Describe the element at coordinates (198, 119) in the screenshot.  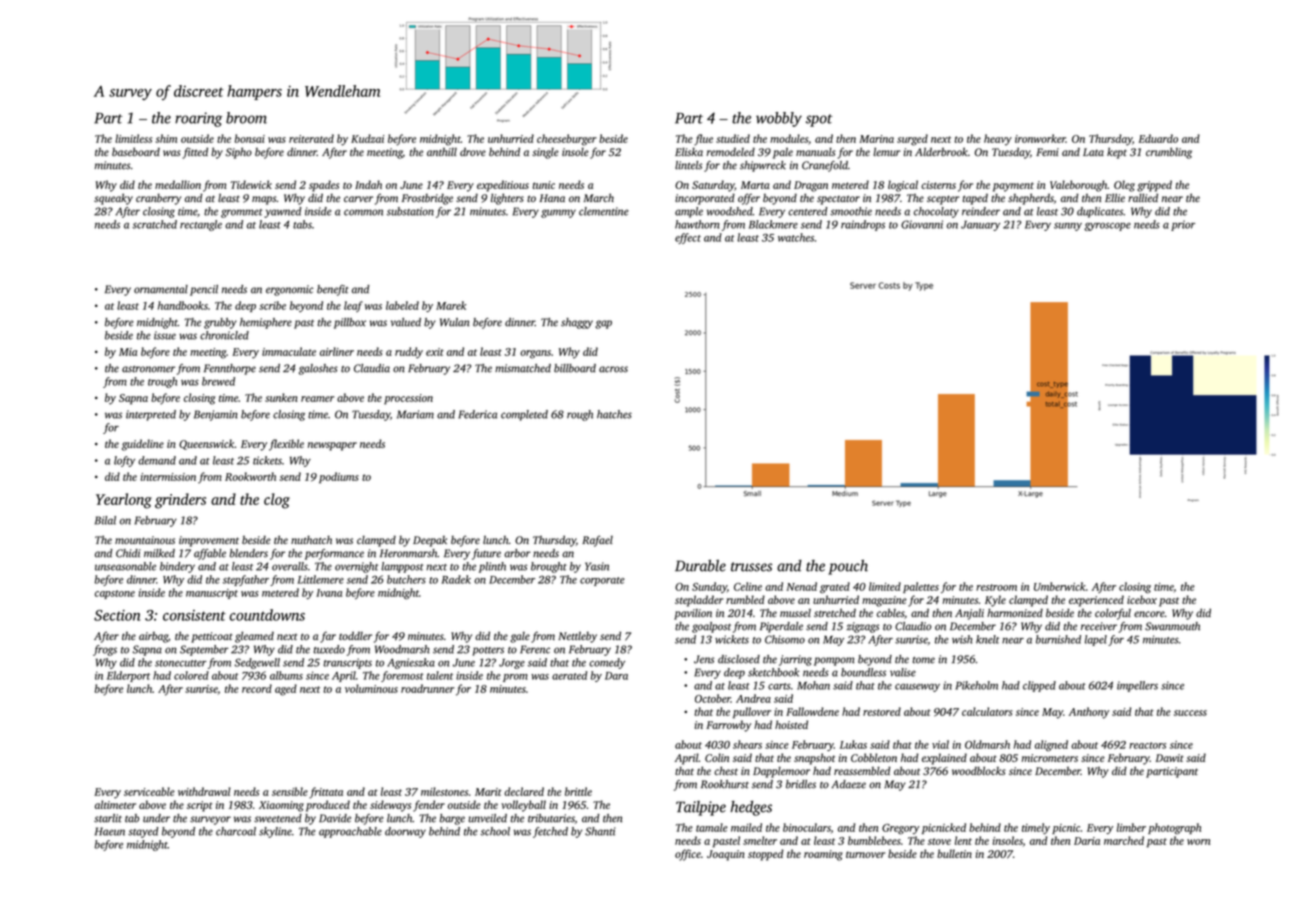
I see `roaring` at that location.
